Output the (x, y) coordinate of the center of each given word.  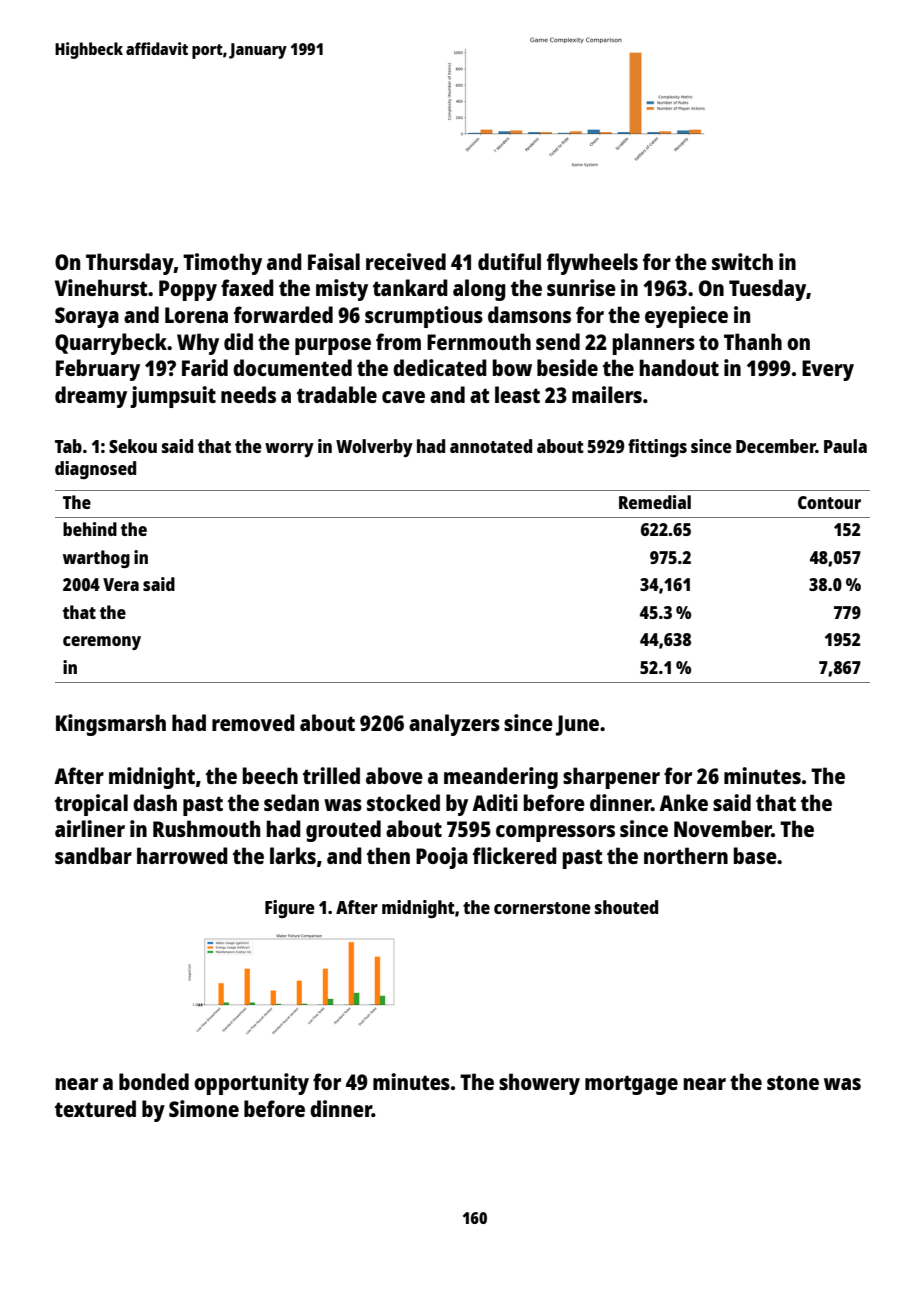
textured (95, 1108)
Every (828, 370)
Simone (204, 1108)
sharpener (611, 778)
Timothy (222, 264)
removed (253, 722)
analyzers (454, 725)
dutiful (509, 261)
